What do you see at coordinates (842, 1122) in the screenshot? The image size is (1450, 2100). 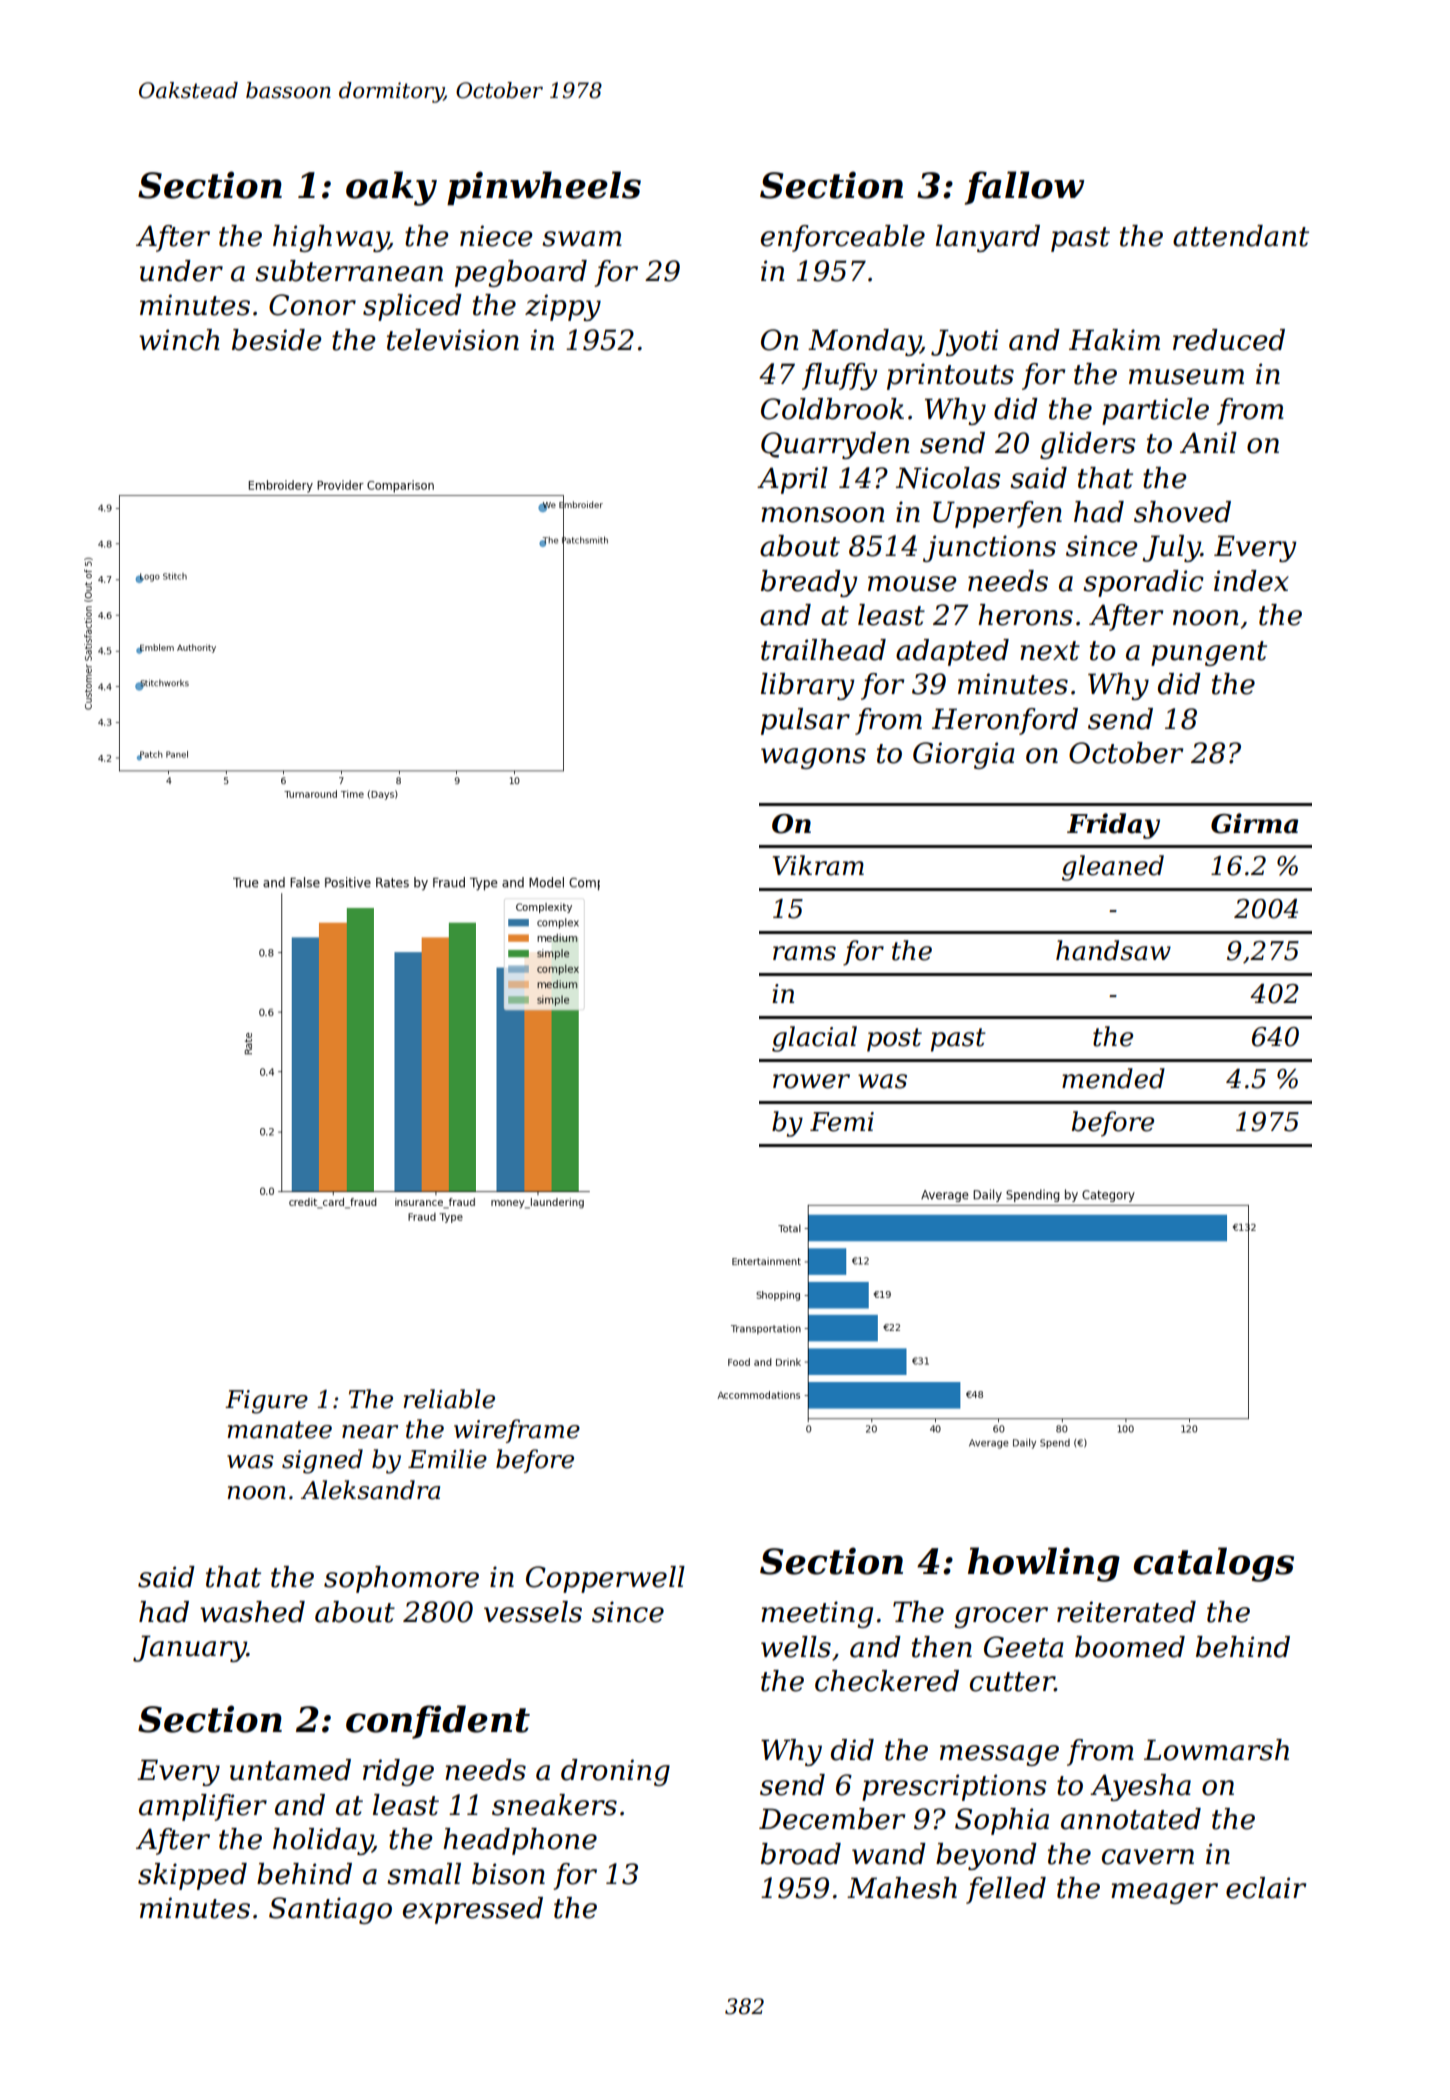 I see `Femi` at bounding box center [842, 1122].
